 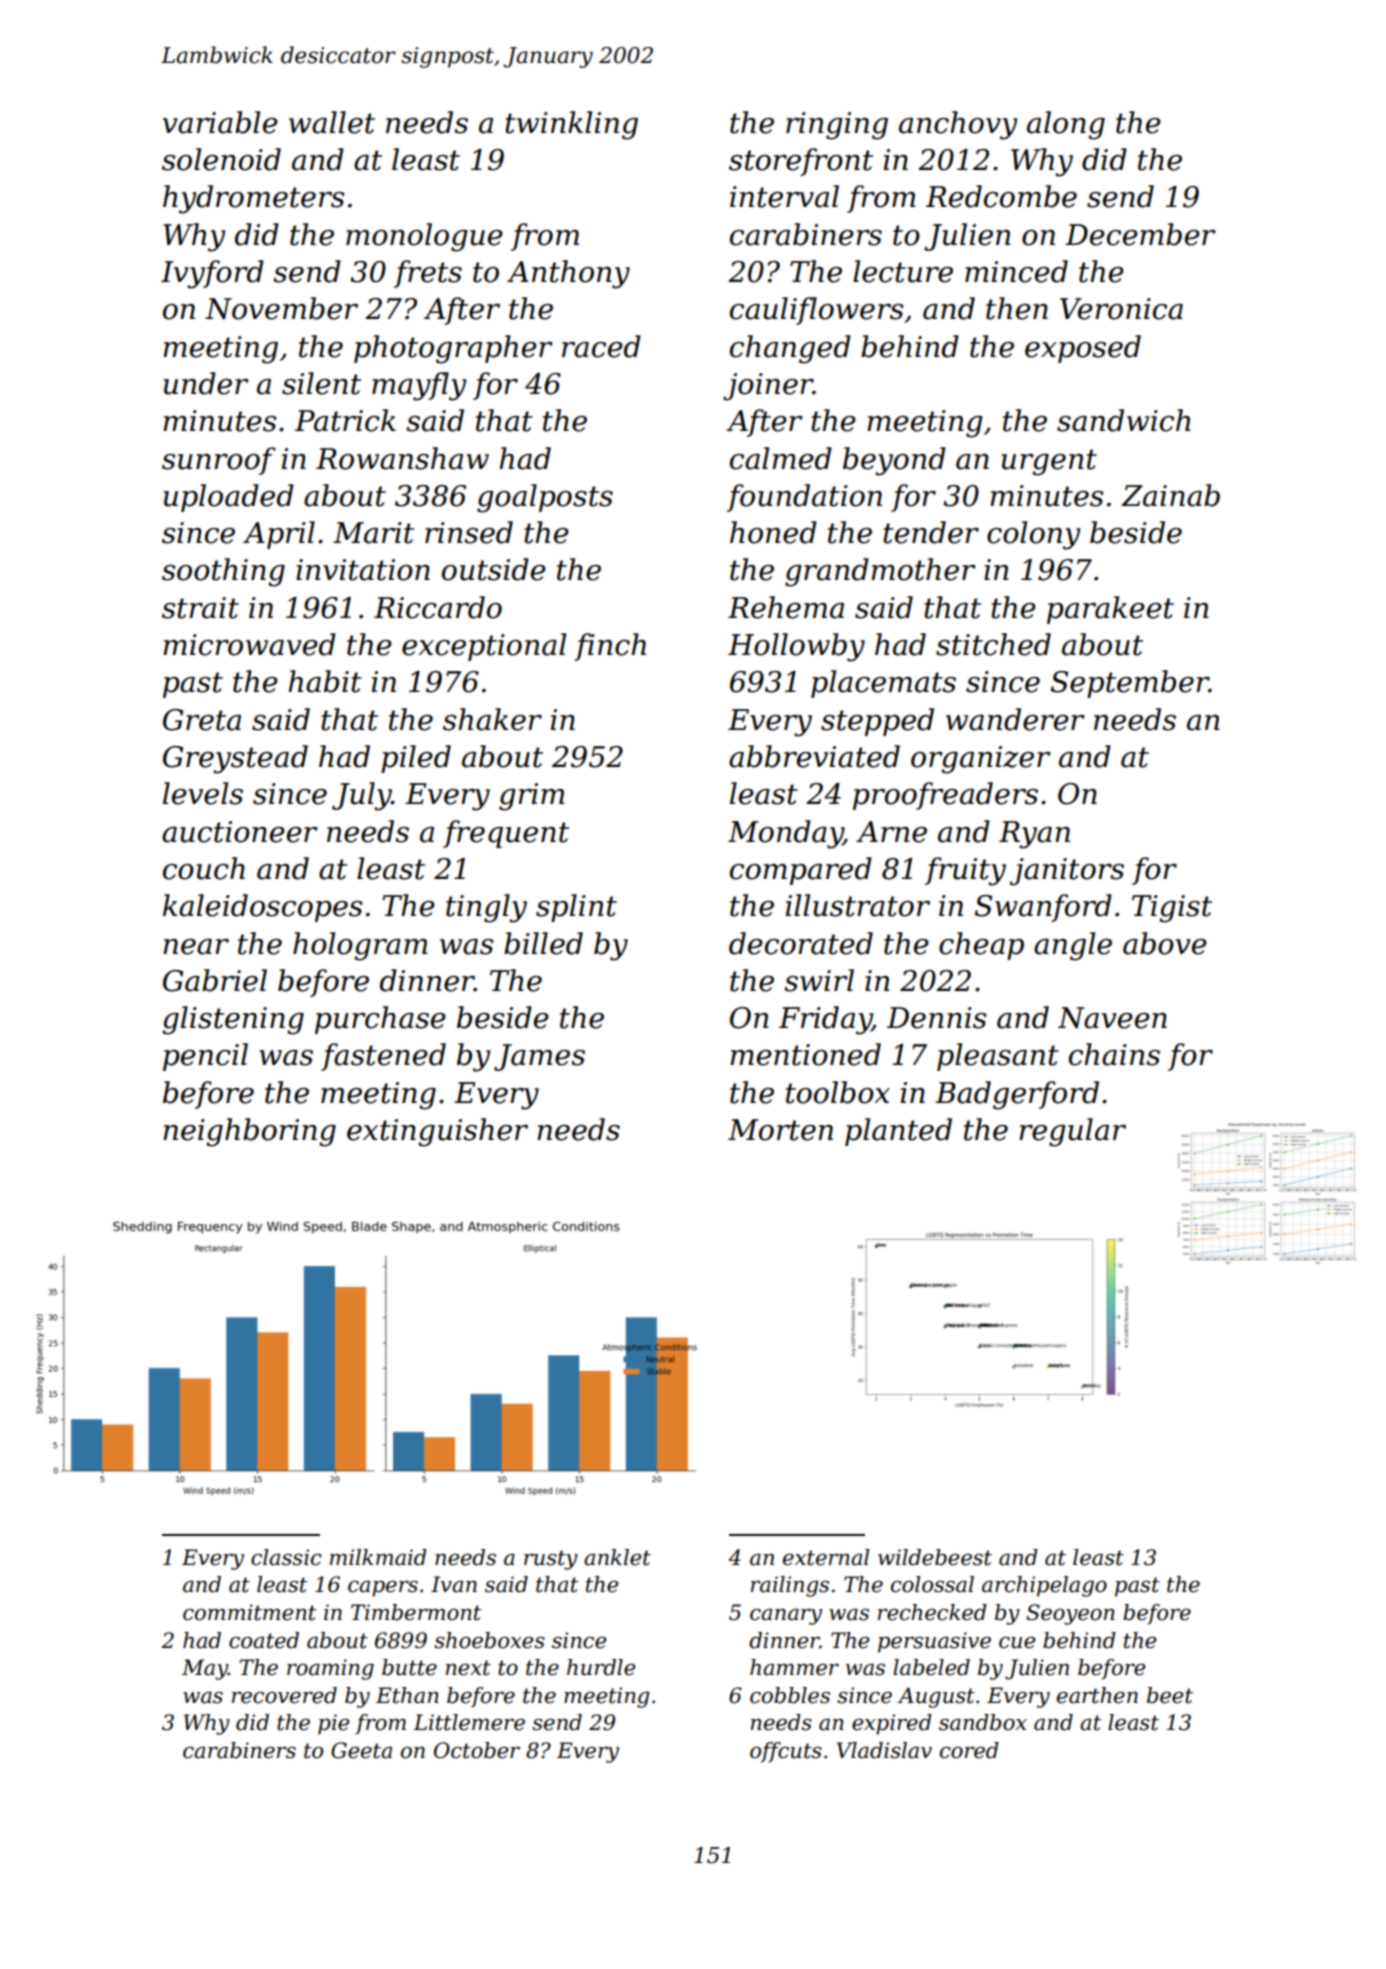 What do you see at coordinates (332, 122) in the document?
I see `wallet` at bounding box center [332, 122].
